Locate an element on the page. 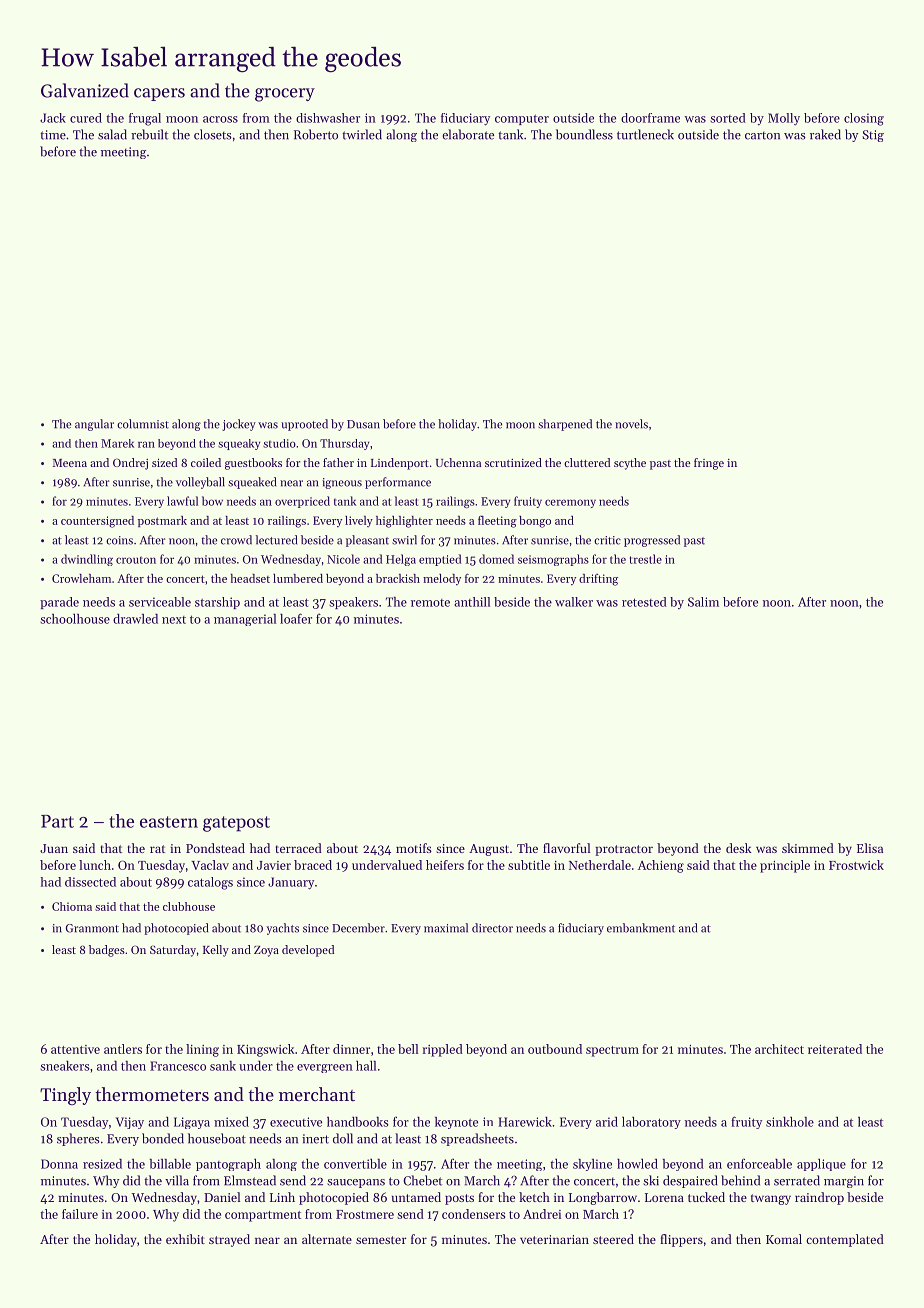  maximal is located at coordinates (446, 928).
